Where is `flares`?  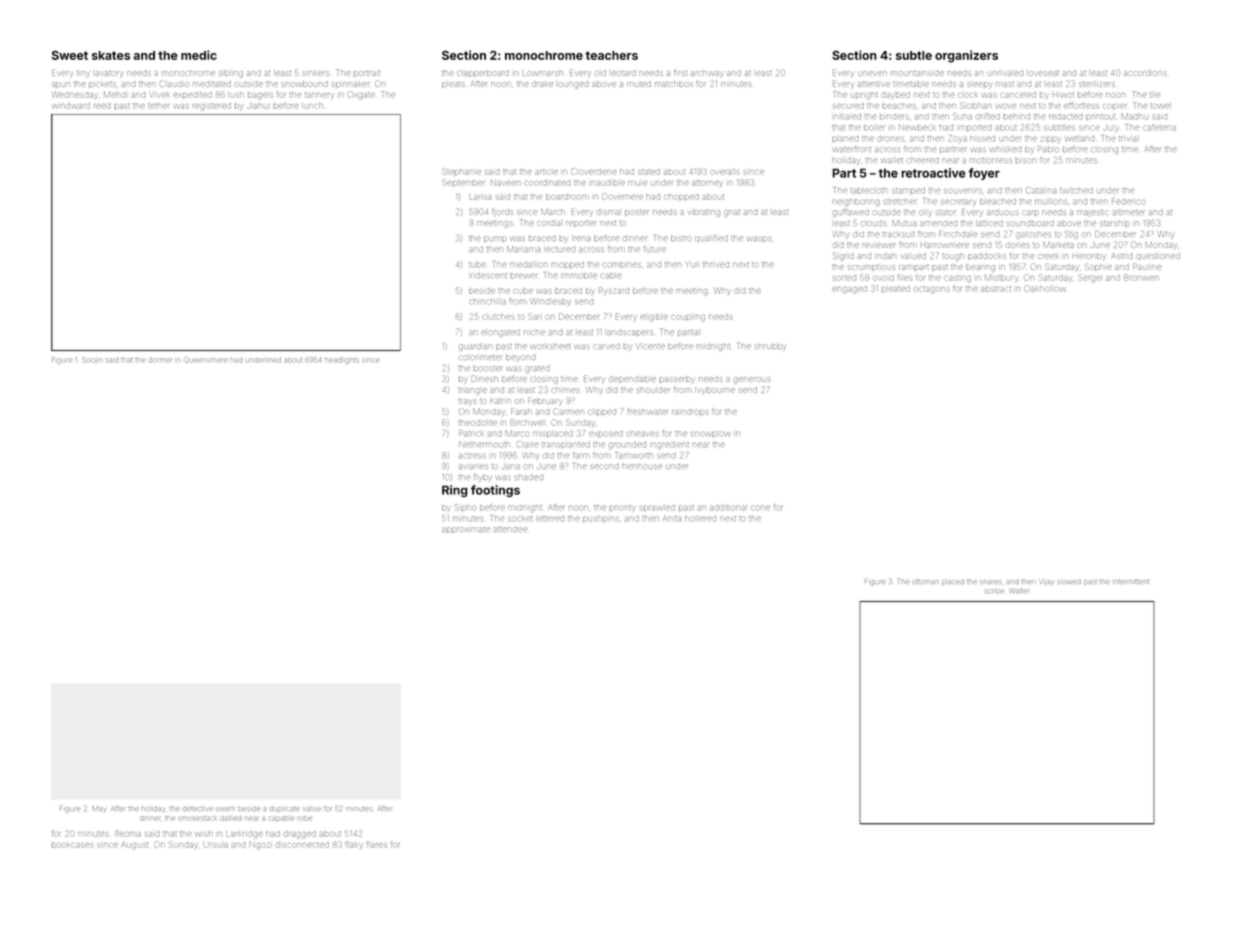
flares is located at coordinates (376, 845).
